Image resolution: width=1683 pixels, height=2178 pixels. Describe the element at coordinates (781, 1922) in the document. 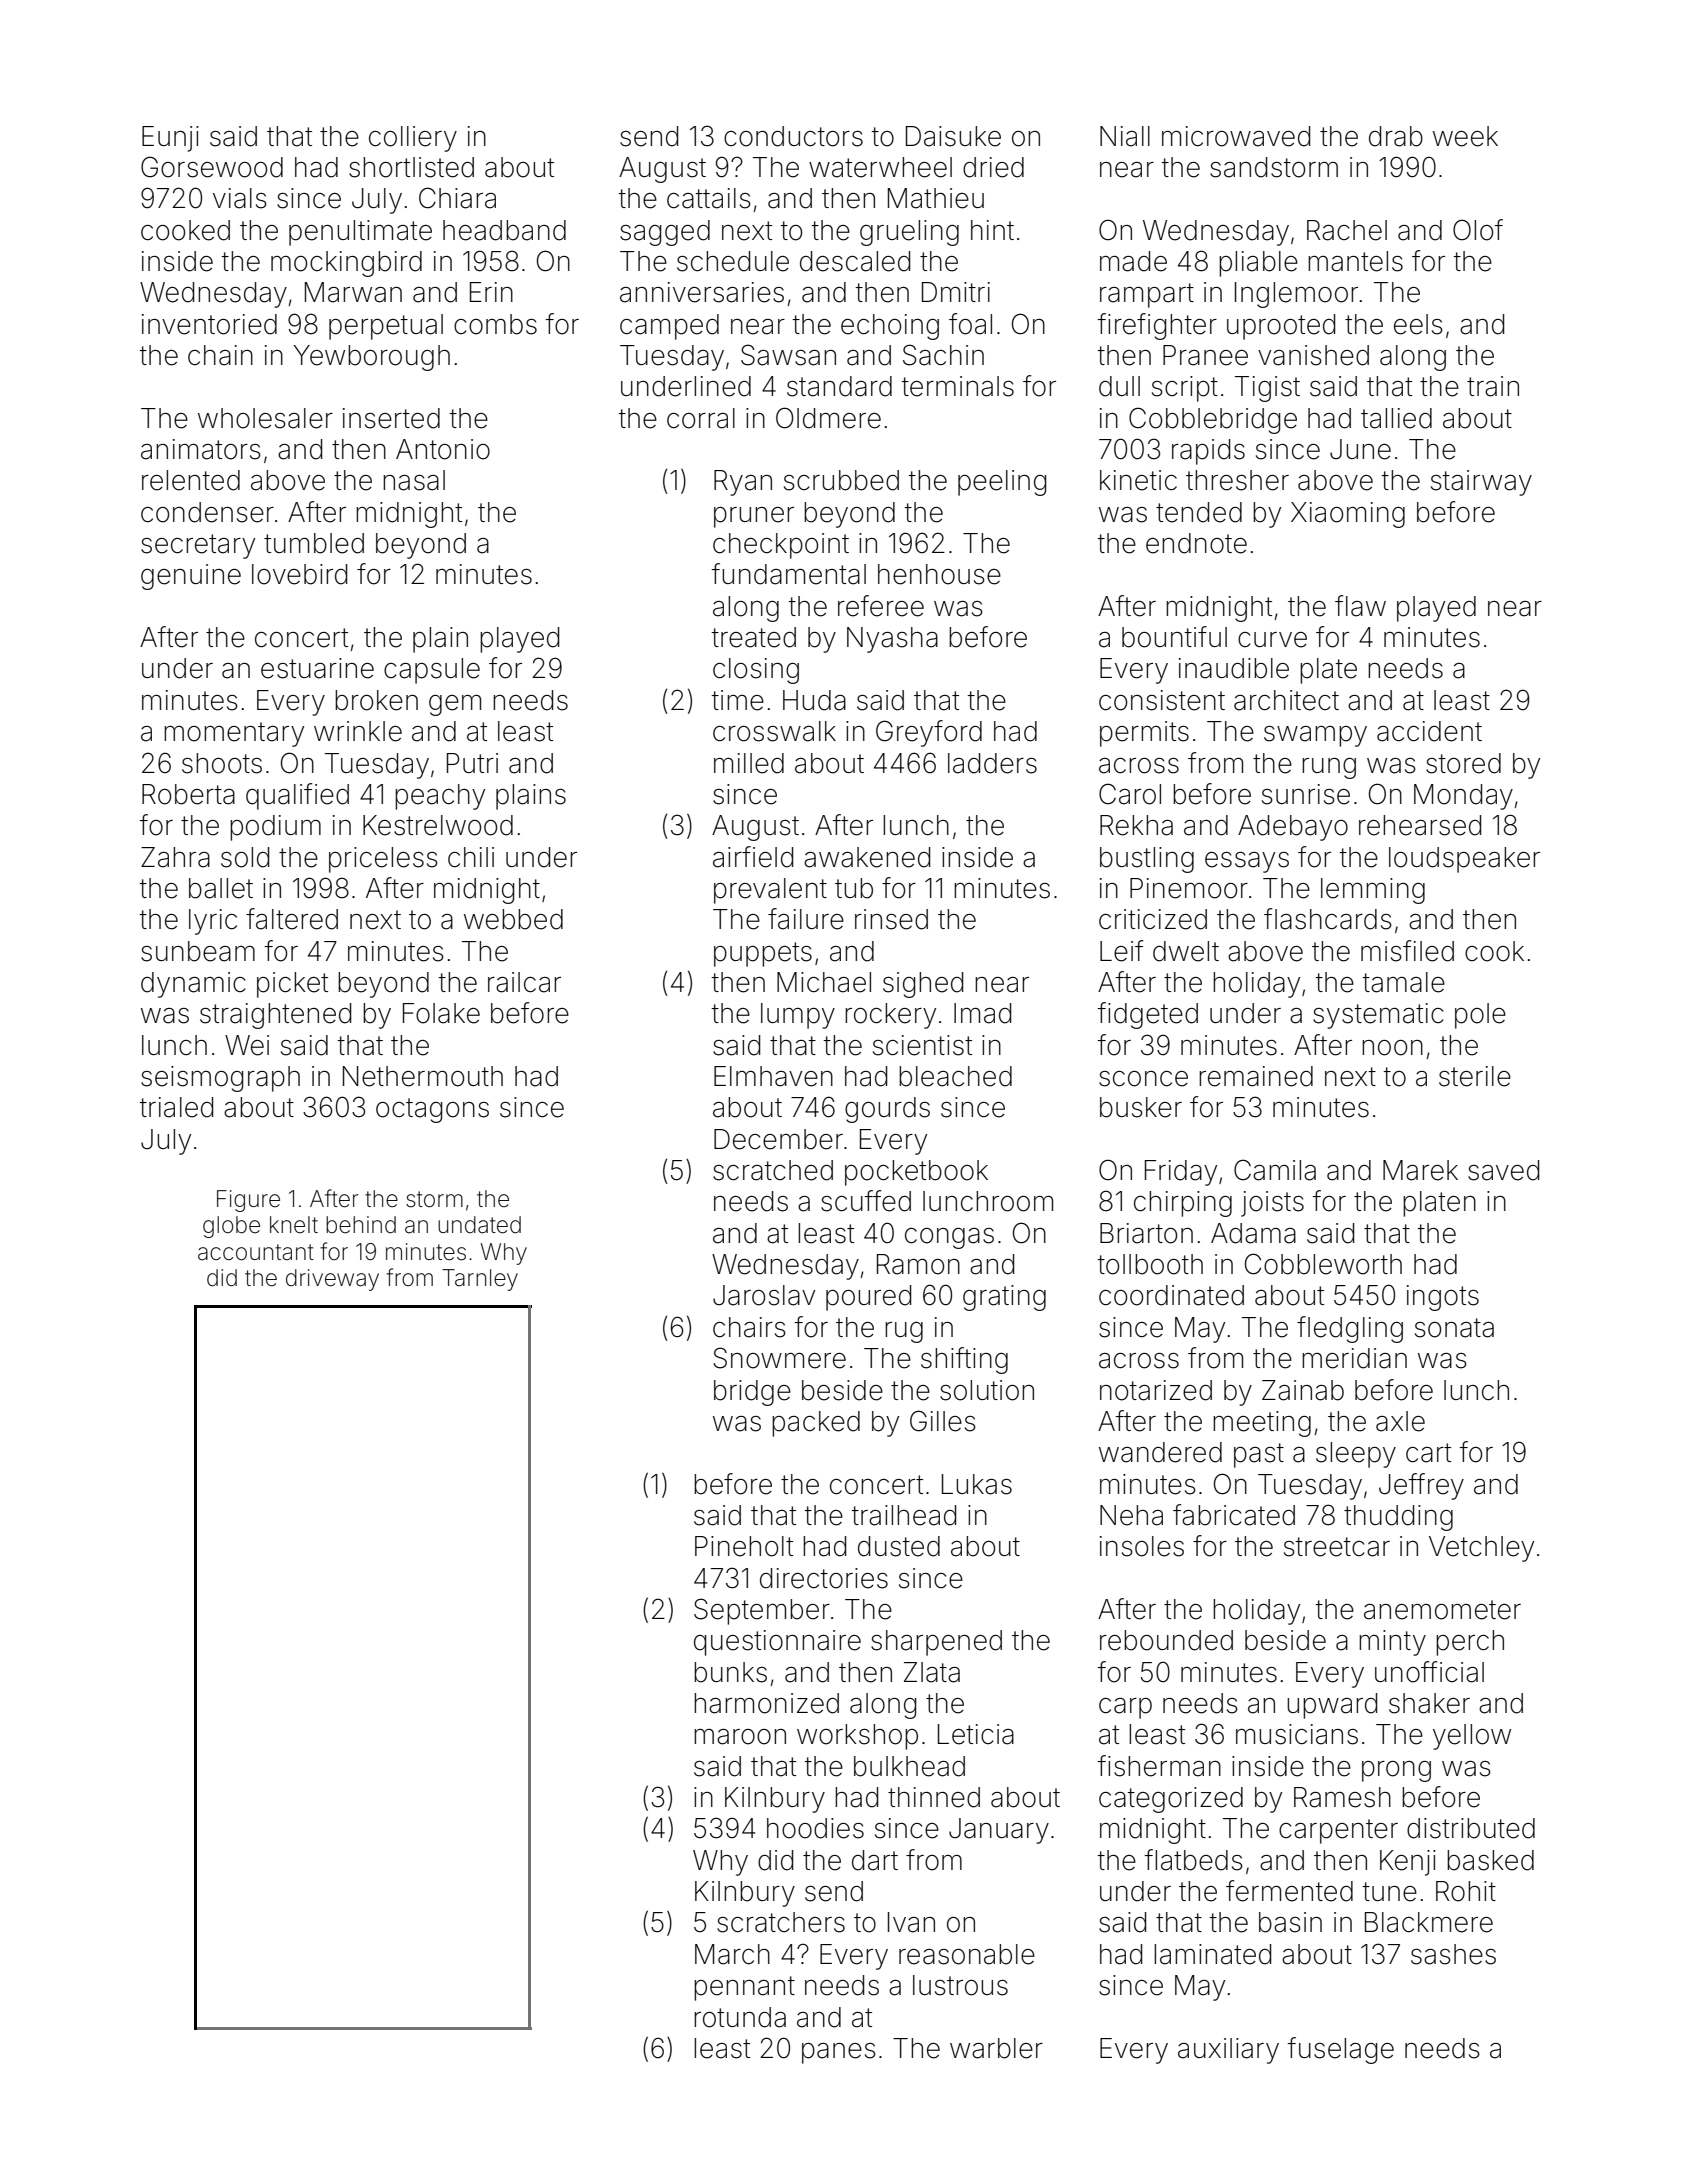

I see `scratchers` at that location.
